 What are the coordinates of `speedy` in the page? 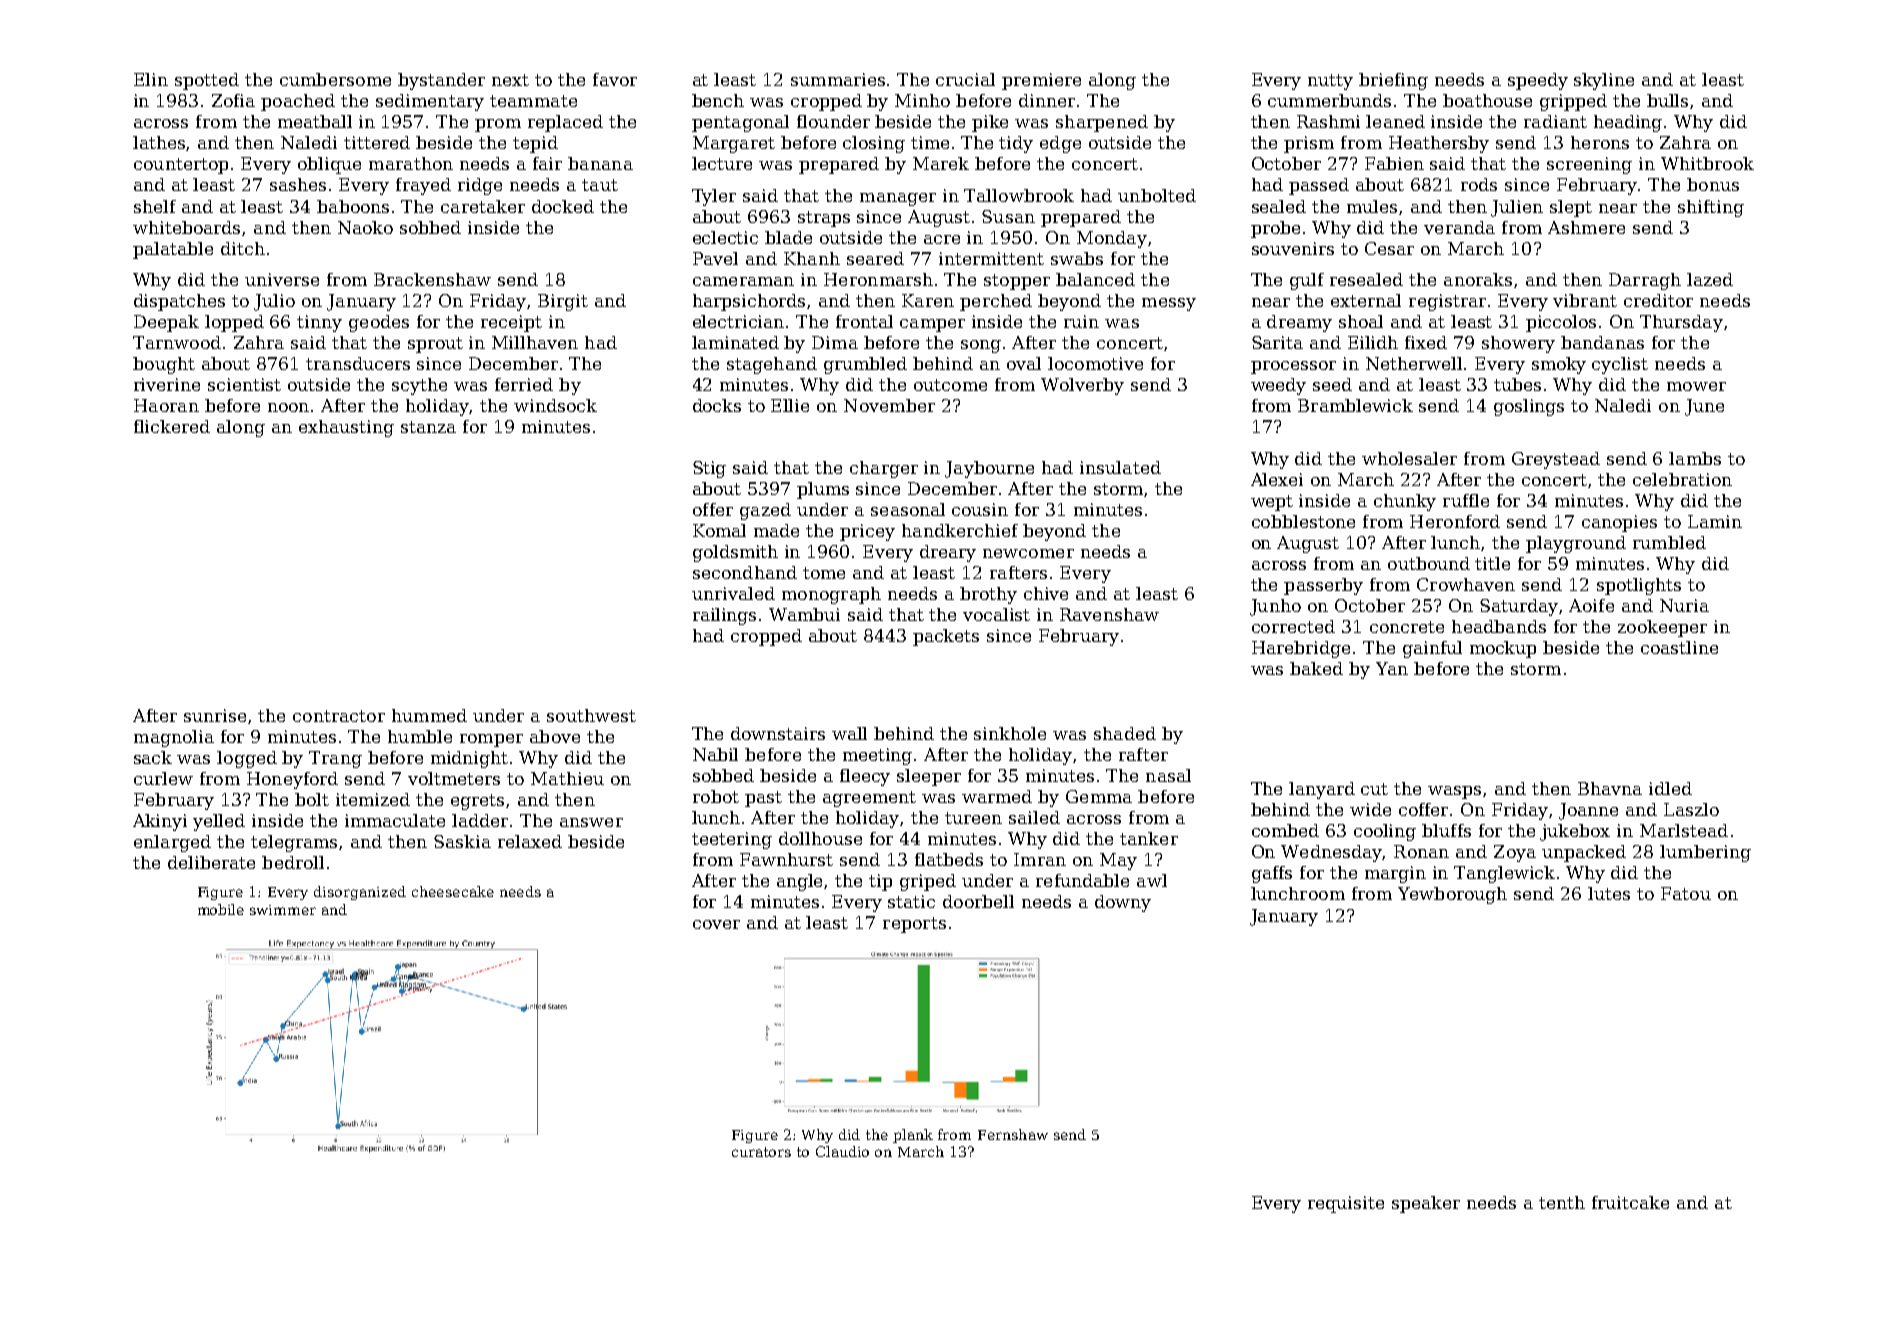 It's located at (1538, 81).
